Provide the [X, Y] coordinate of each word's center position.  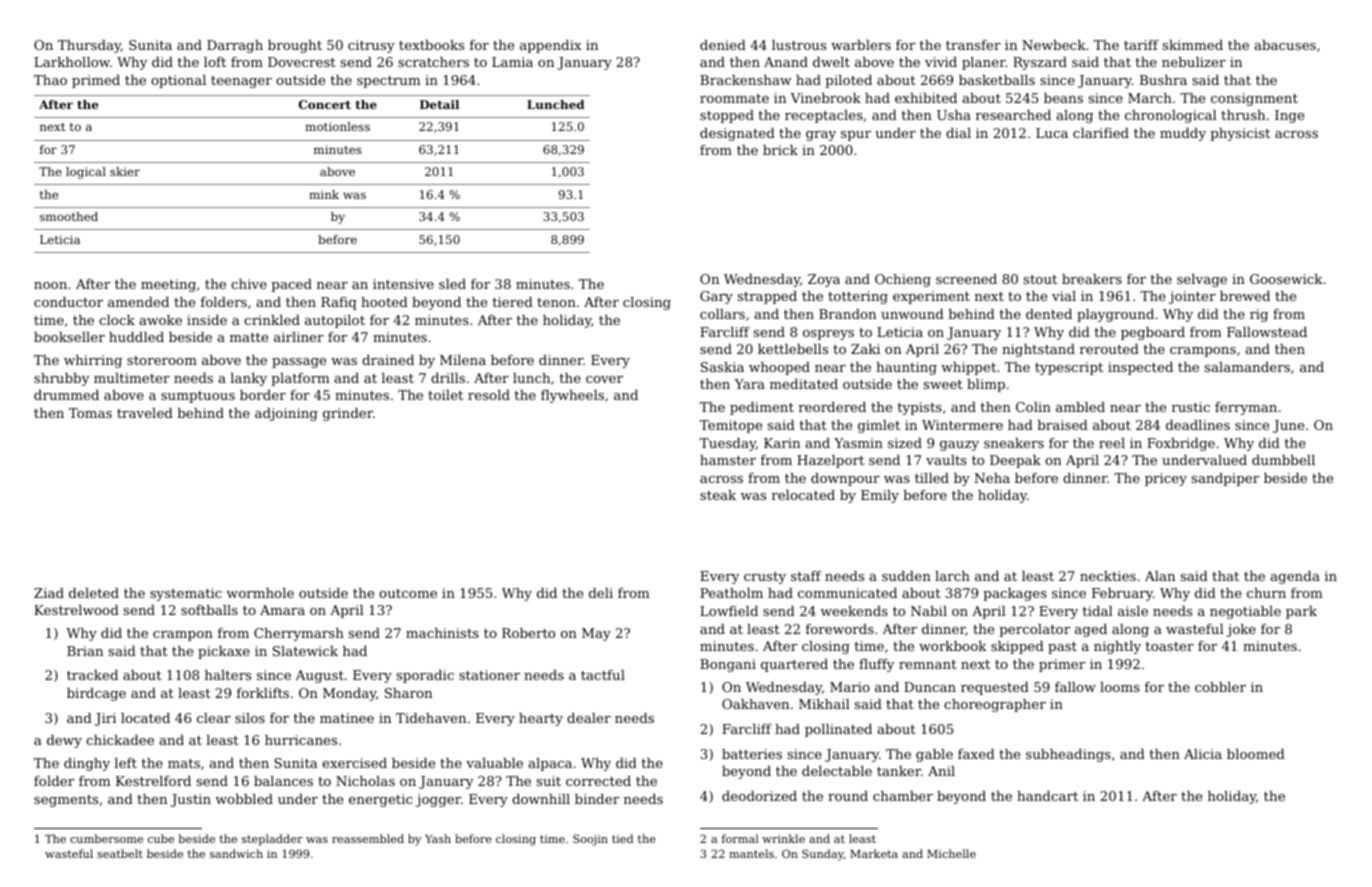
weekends [854, 611]
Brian [85, 651]
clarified [1101, 133]
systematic [186, 594]
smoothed [69, 216]
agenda [1295, 577]
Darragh [235, 46]
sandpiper [1225, 479]
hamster [728, 460]
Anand [786, 62]
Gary [716, 297]
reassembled [368, 838]
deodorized [759, 796]
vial [1064, 296]
